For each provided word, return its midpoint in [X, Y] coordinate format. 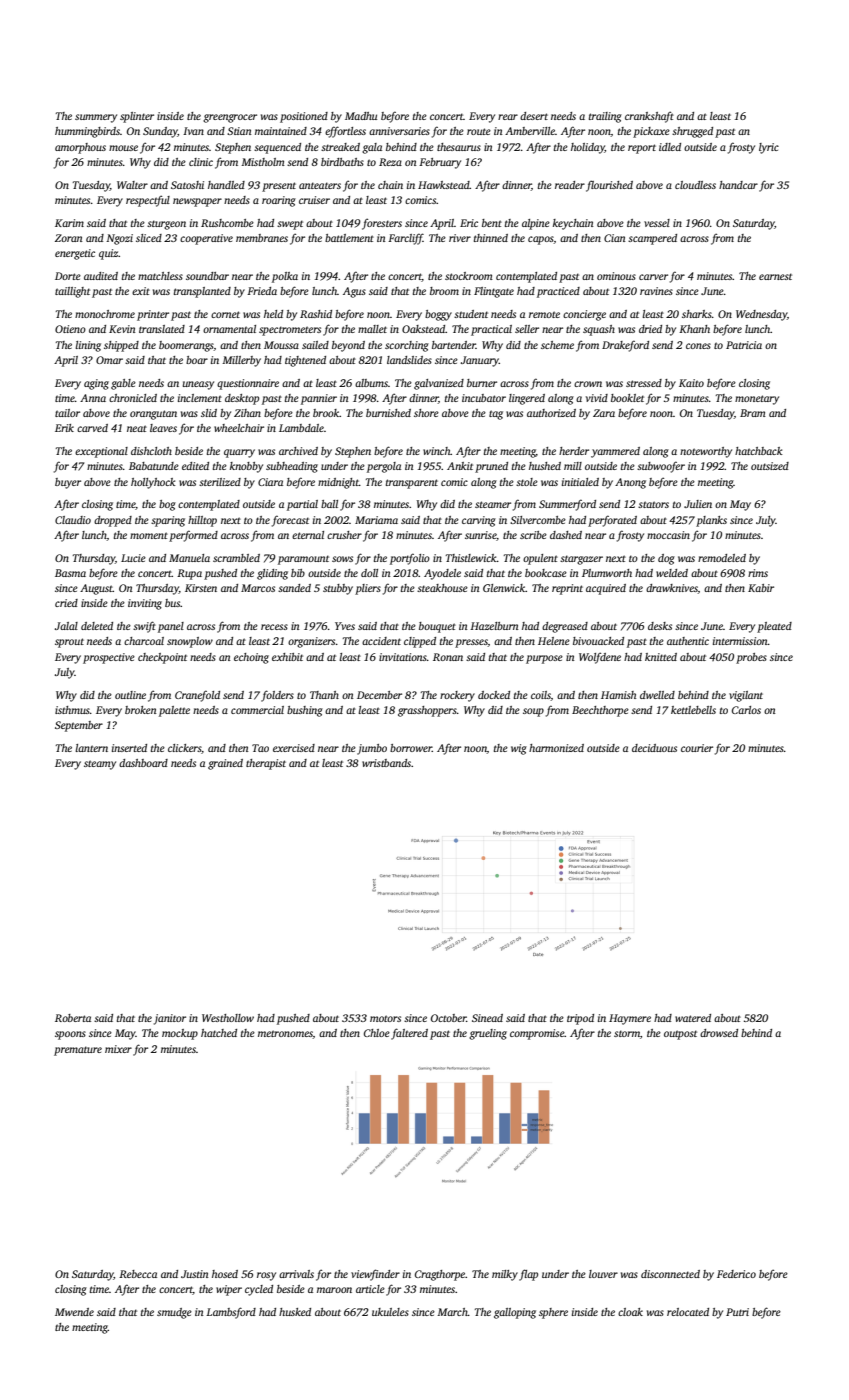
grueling [488, 1034]
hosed [225, 1274]
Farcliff [405, 239]
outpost [680, 1035]
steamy [100, 765]
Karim [69, 223]
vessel [657, 223]
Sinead [487, 1018]
